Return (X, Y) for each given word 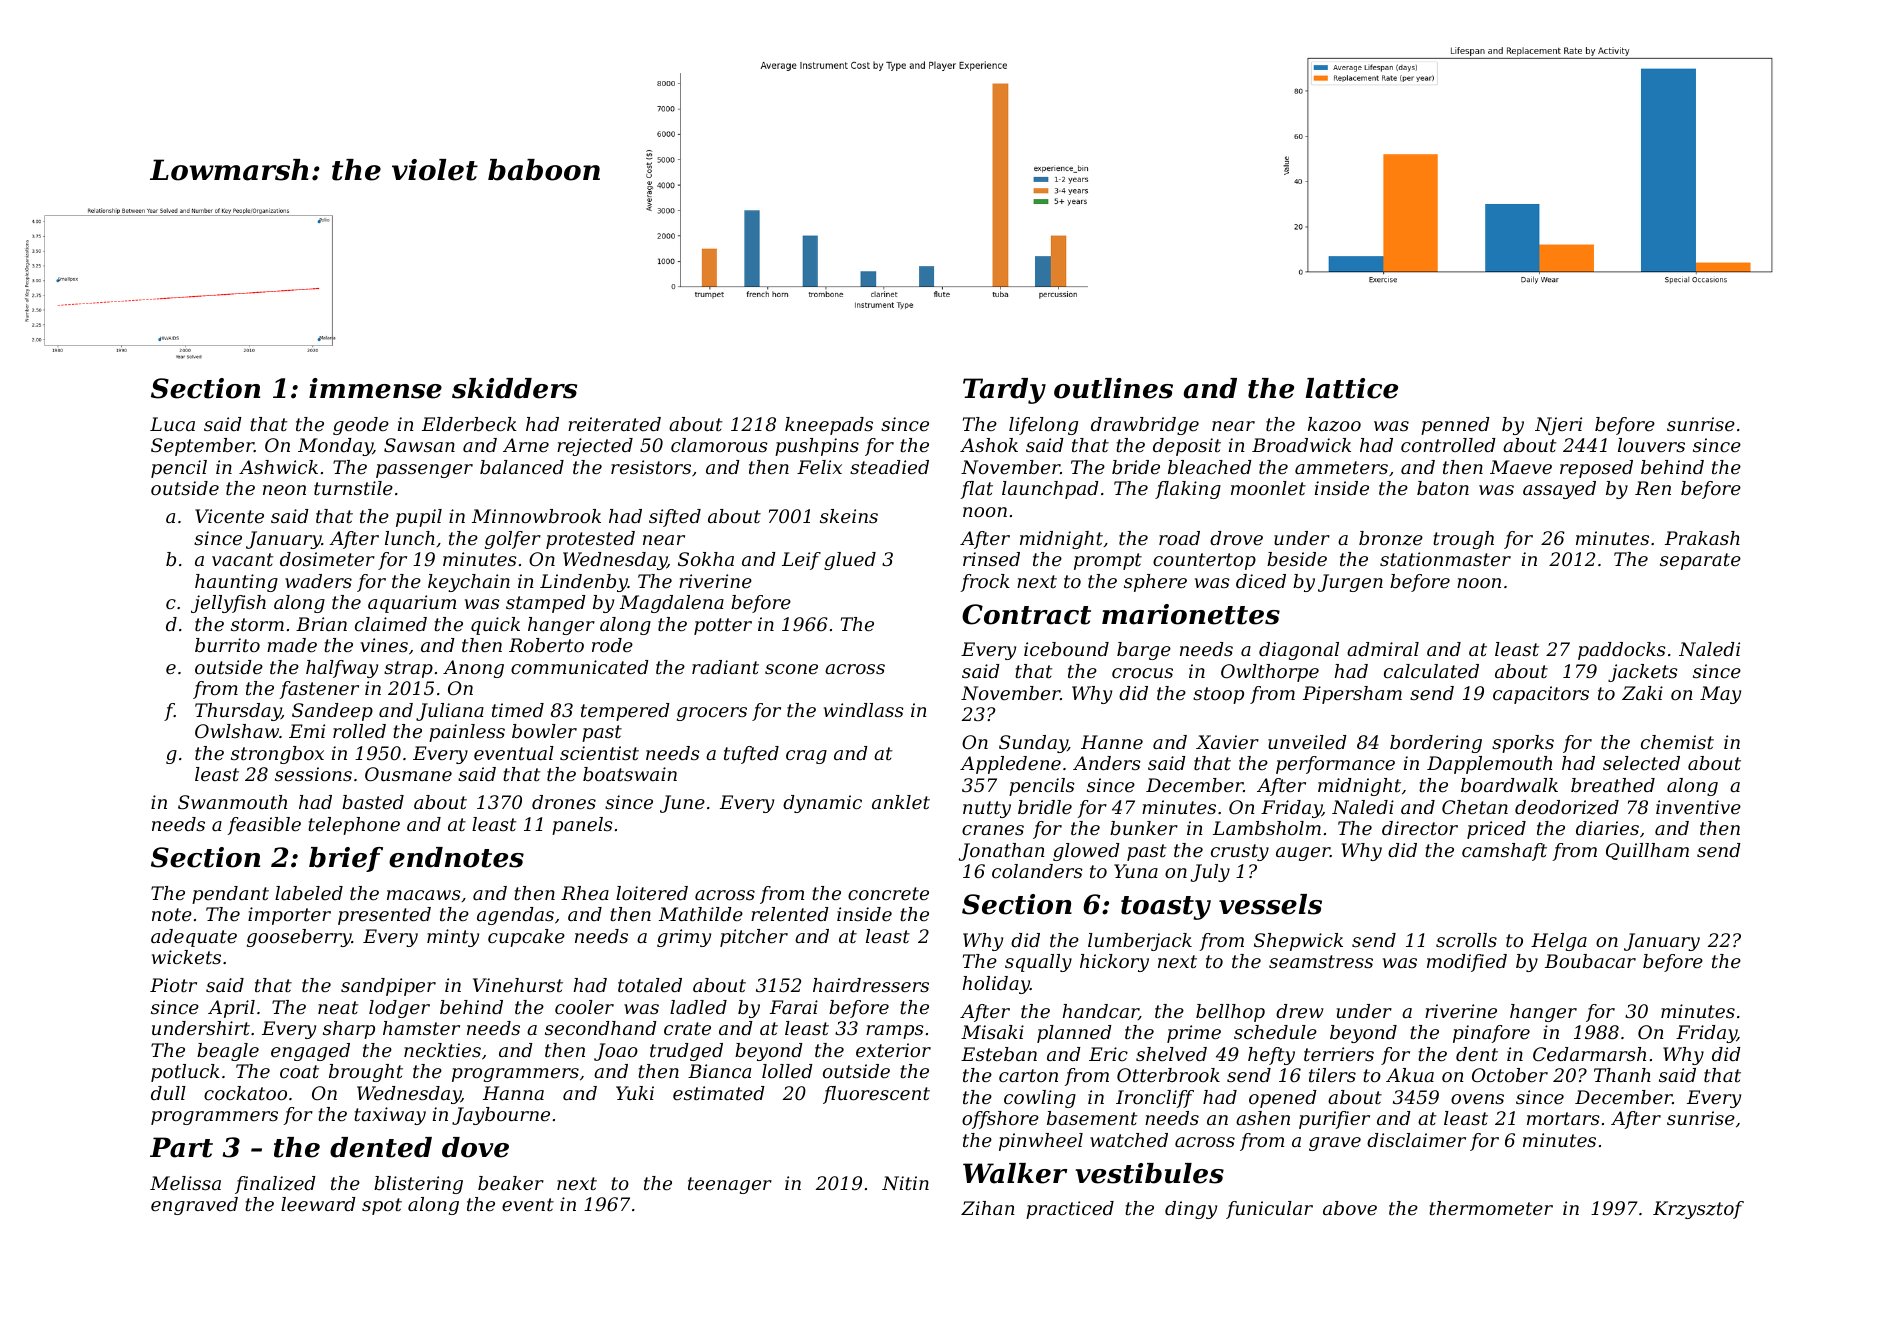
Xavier (1227, 742)
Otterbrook (1168, 1075)
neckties (442, 1050)
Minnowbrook (536, 516)
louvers (1651, 445)
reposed (1596, 469)
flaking (1188, 490)
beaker (511, 1183)
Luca (172, 424)
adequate (194, 938)
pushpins (817, 447)
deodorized (1567, 807)
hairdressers (871, 985)
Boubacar (1590, 961)
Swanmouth (232, 802)
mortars (1563, 1118)
